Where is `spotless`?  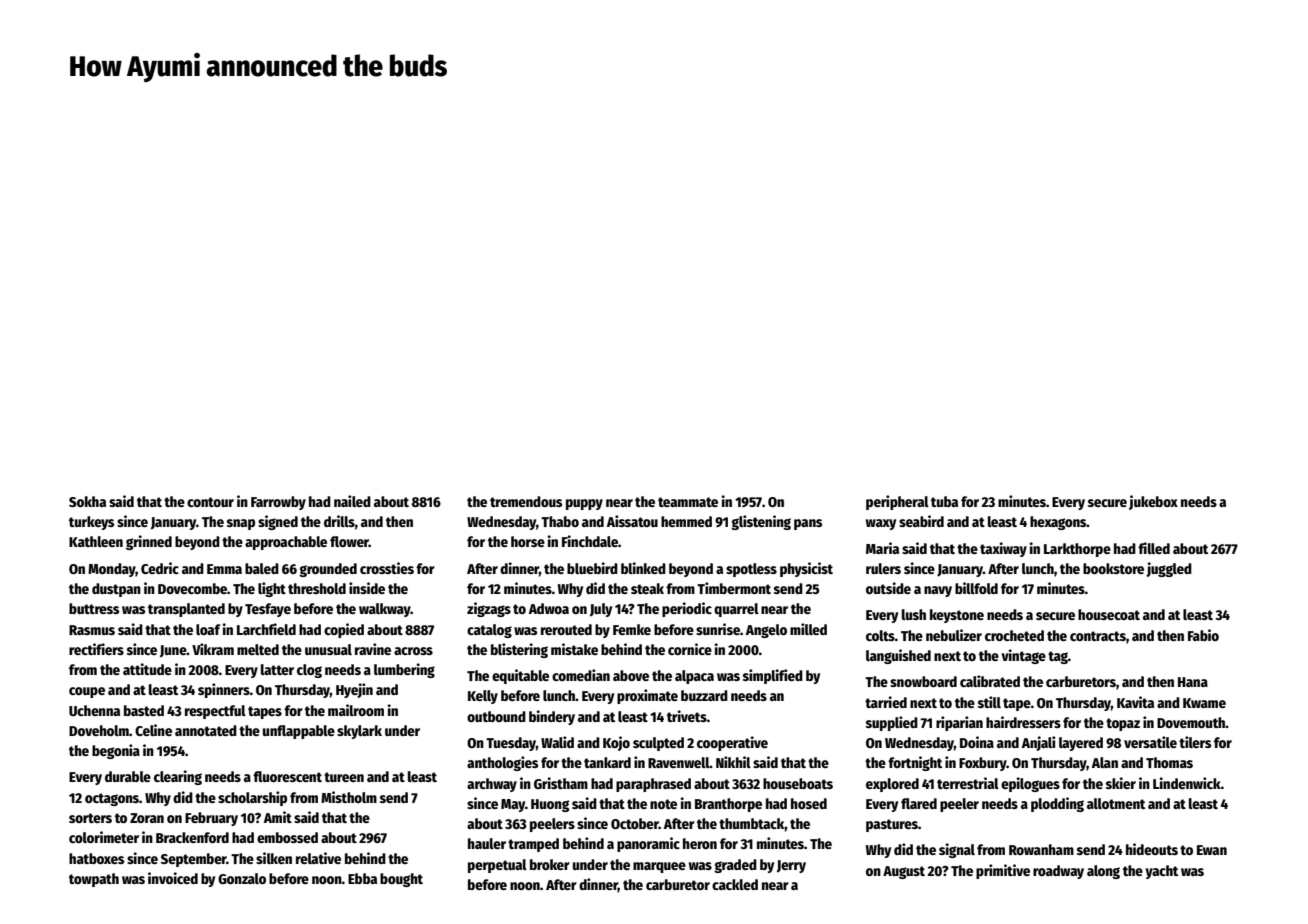
spotless is located at coordinates (751, 570).
